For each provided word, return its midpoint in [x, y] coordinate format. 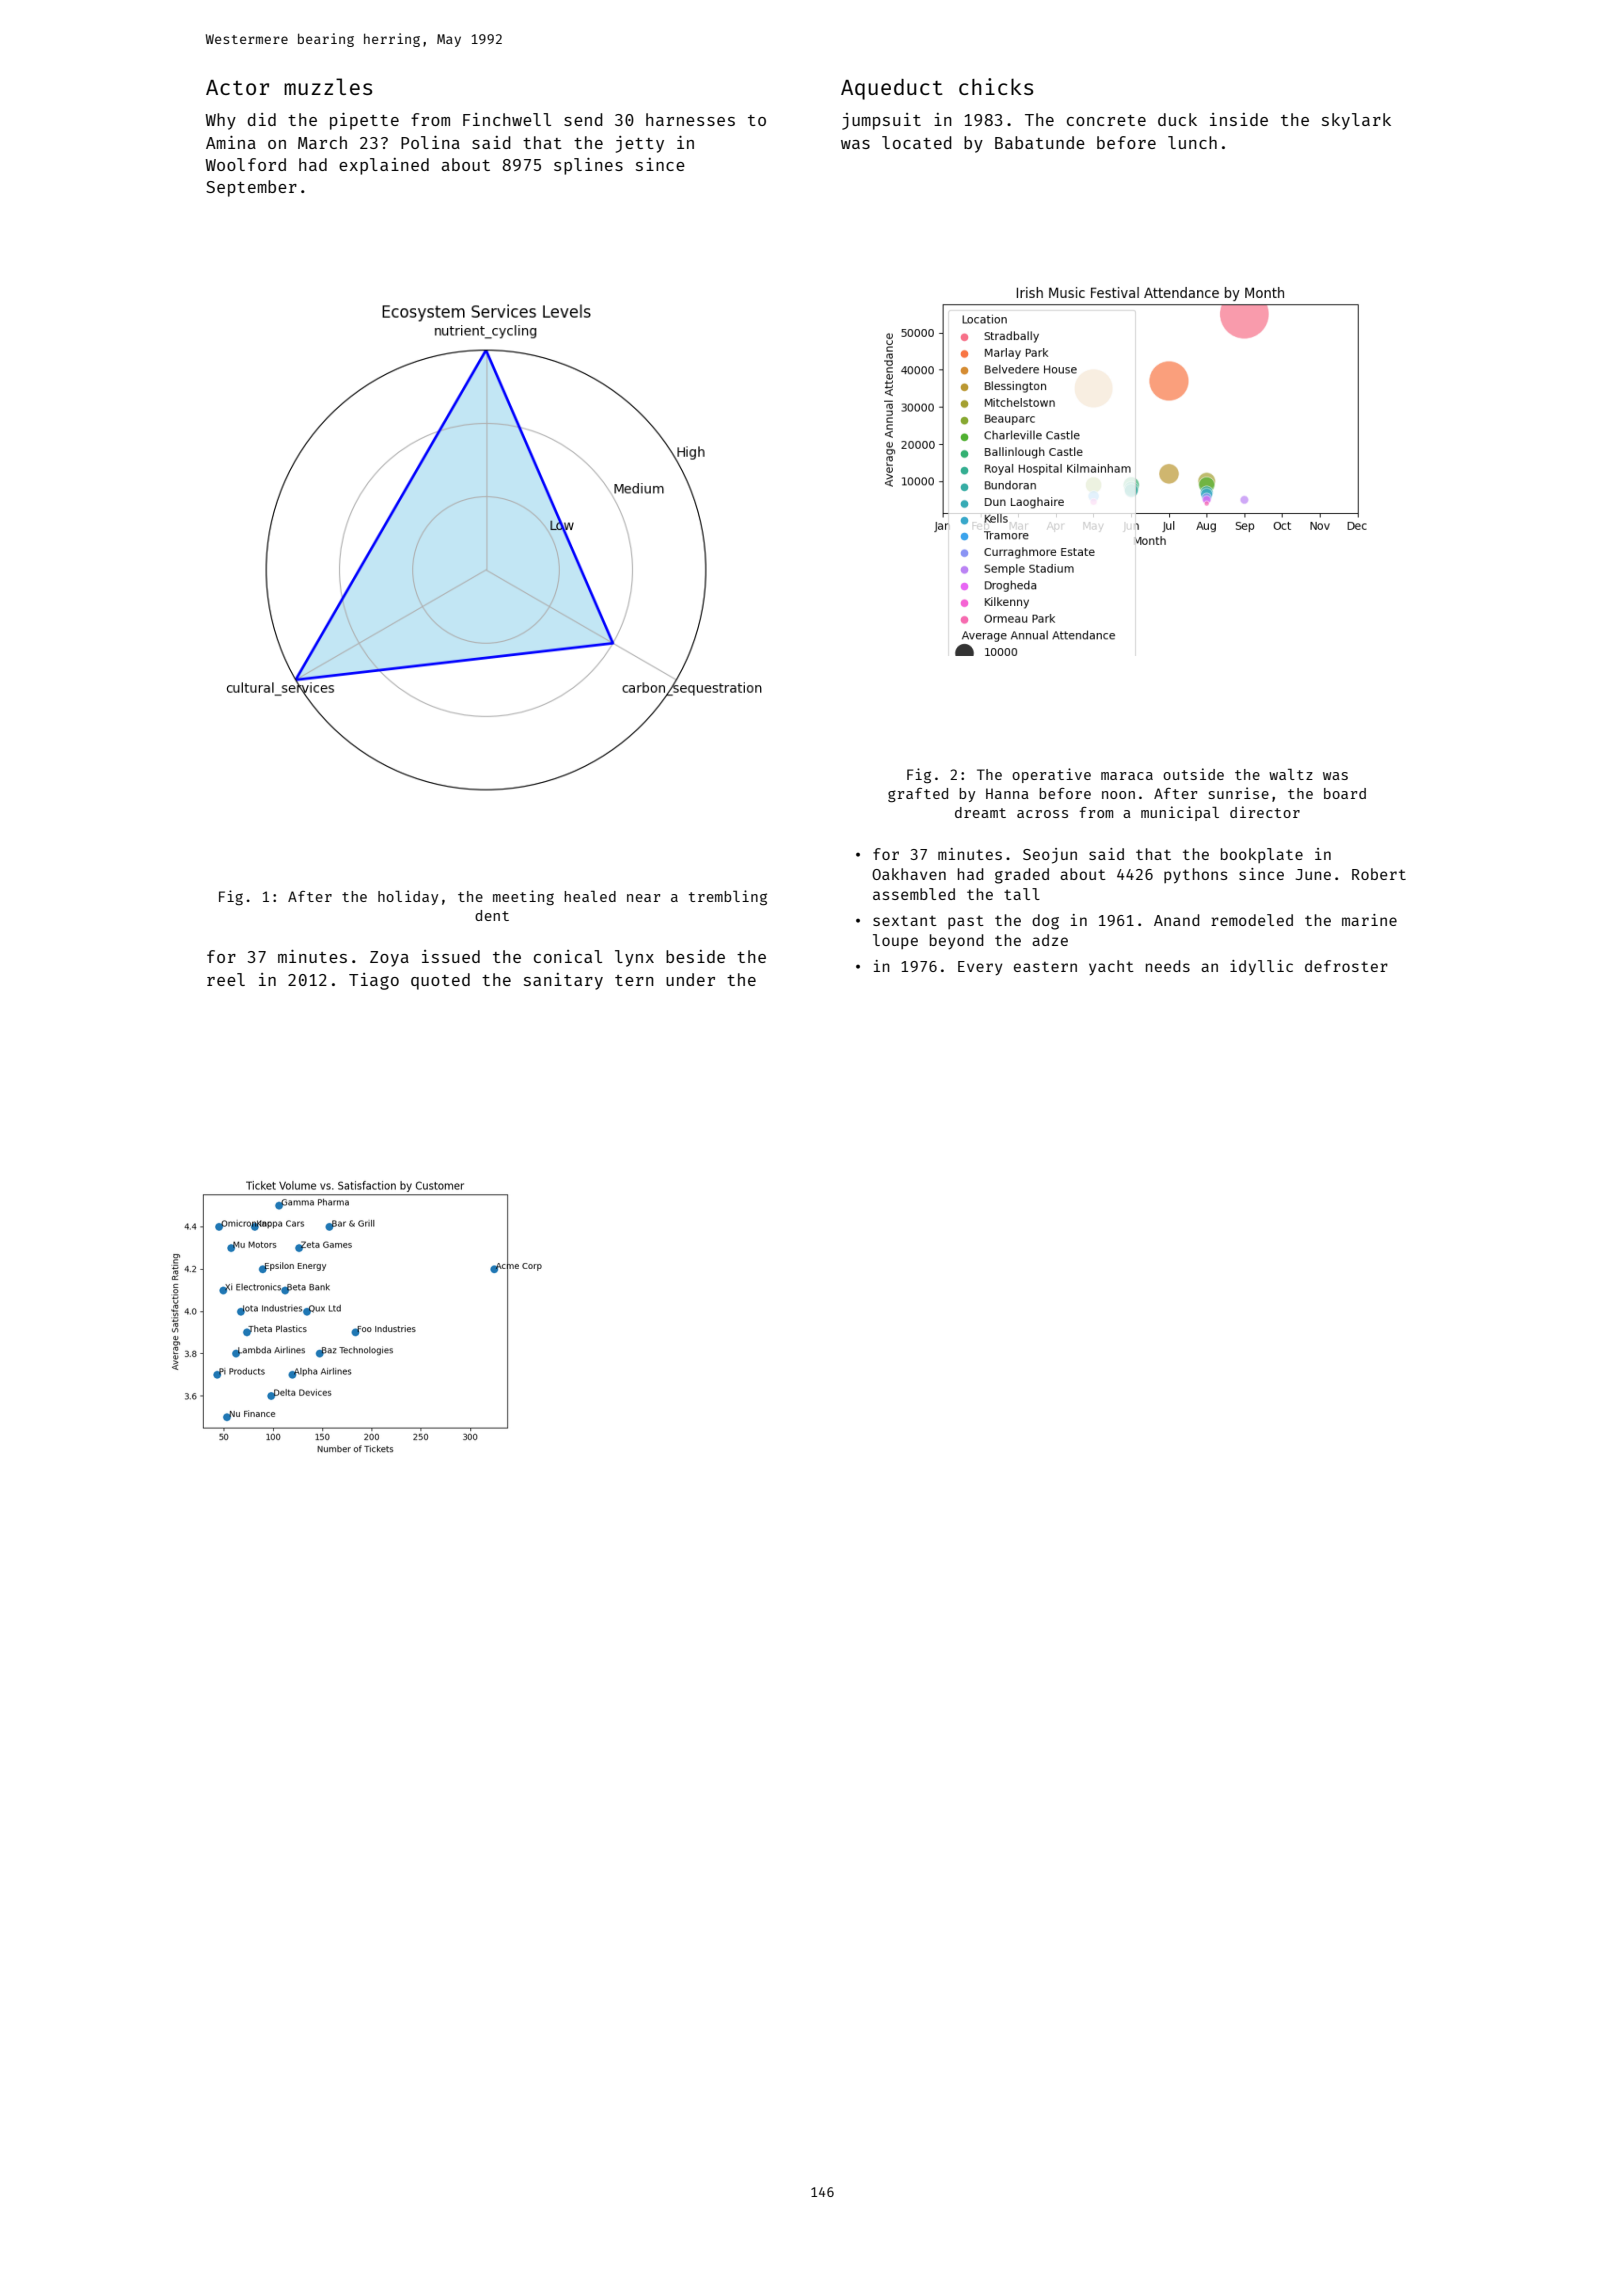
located [917, 142]
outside [1193, 774]
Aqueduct [892, 89]
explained [384, 166]
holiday [408, 897]
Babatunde [1040, 142]
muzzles [328, 86]
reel [226, 979]
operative [1051, 775]
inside [1239, 119]
